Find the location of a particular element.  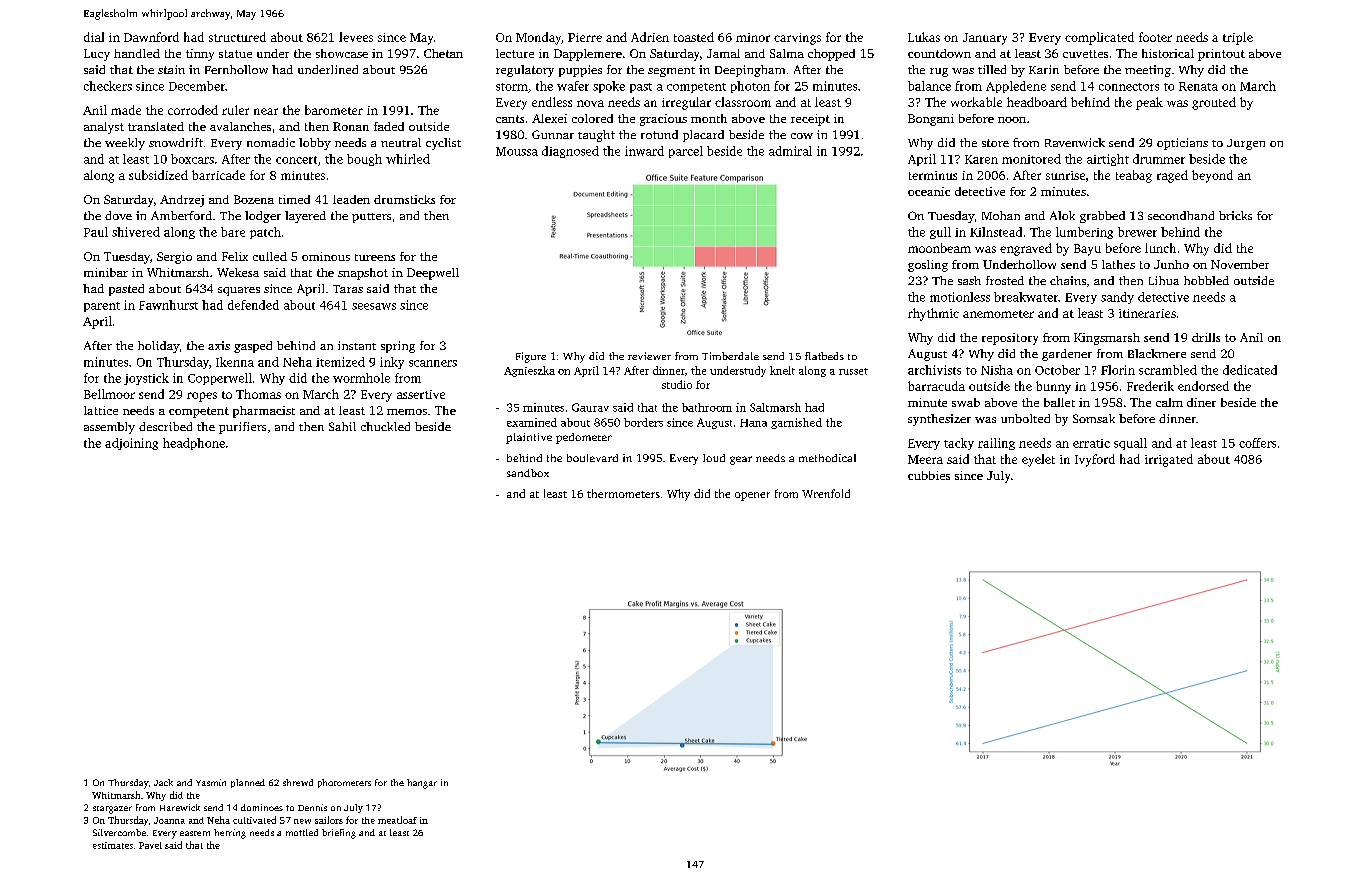

Wrenfold is located at coordinates (826, 493).
